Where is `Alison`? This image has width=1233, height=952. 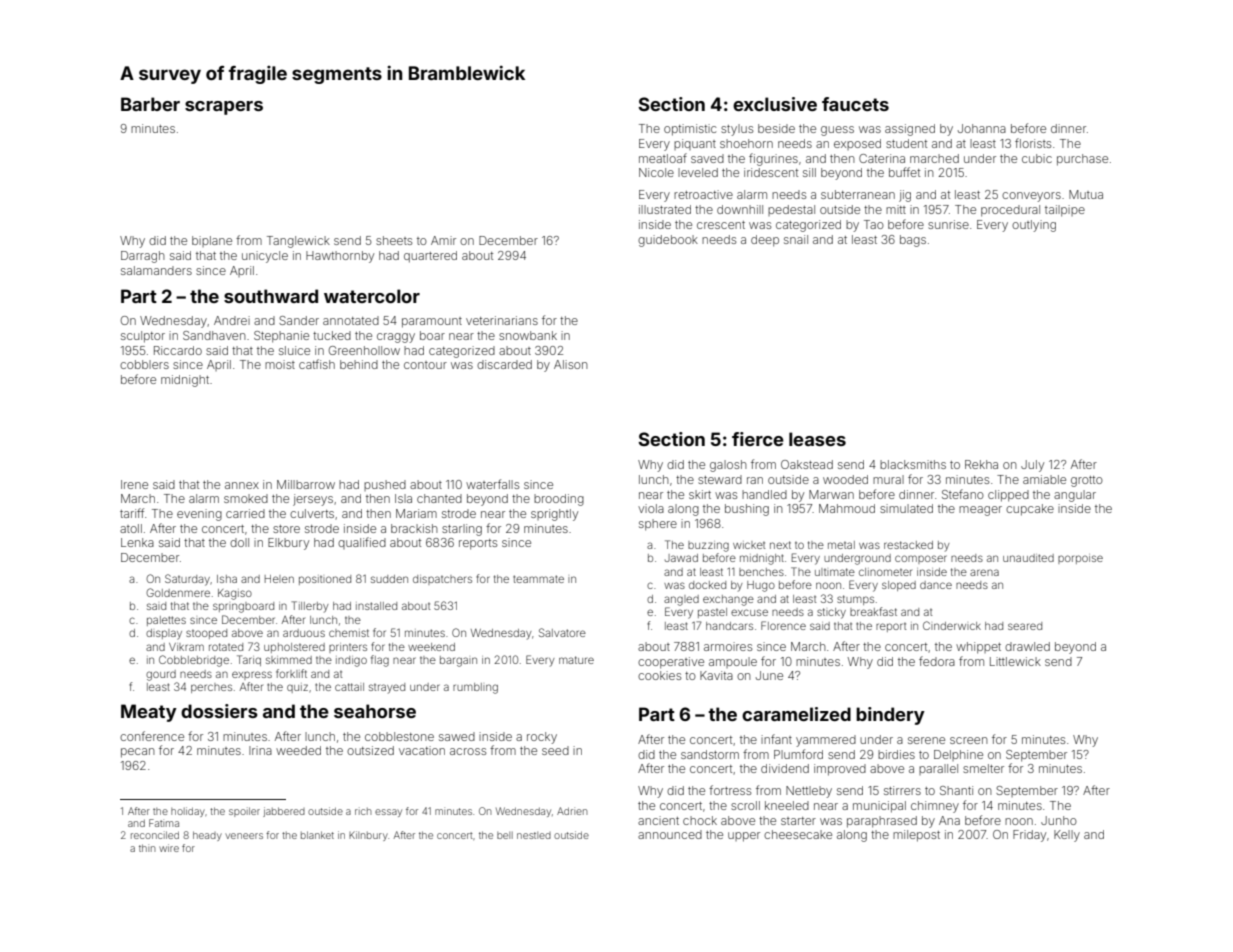
Alison is located at coordinates (571, 364).
